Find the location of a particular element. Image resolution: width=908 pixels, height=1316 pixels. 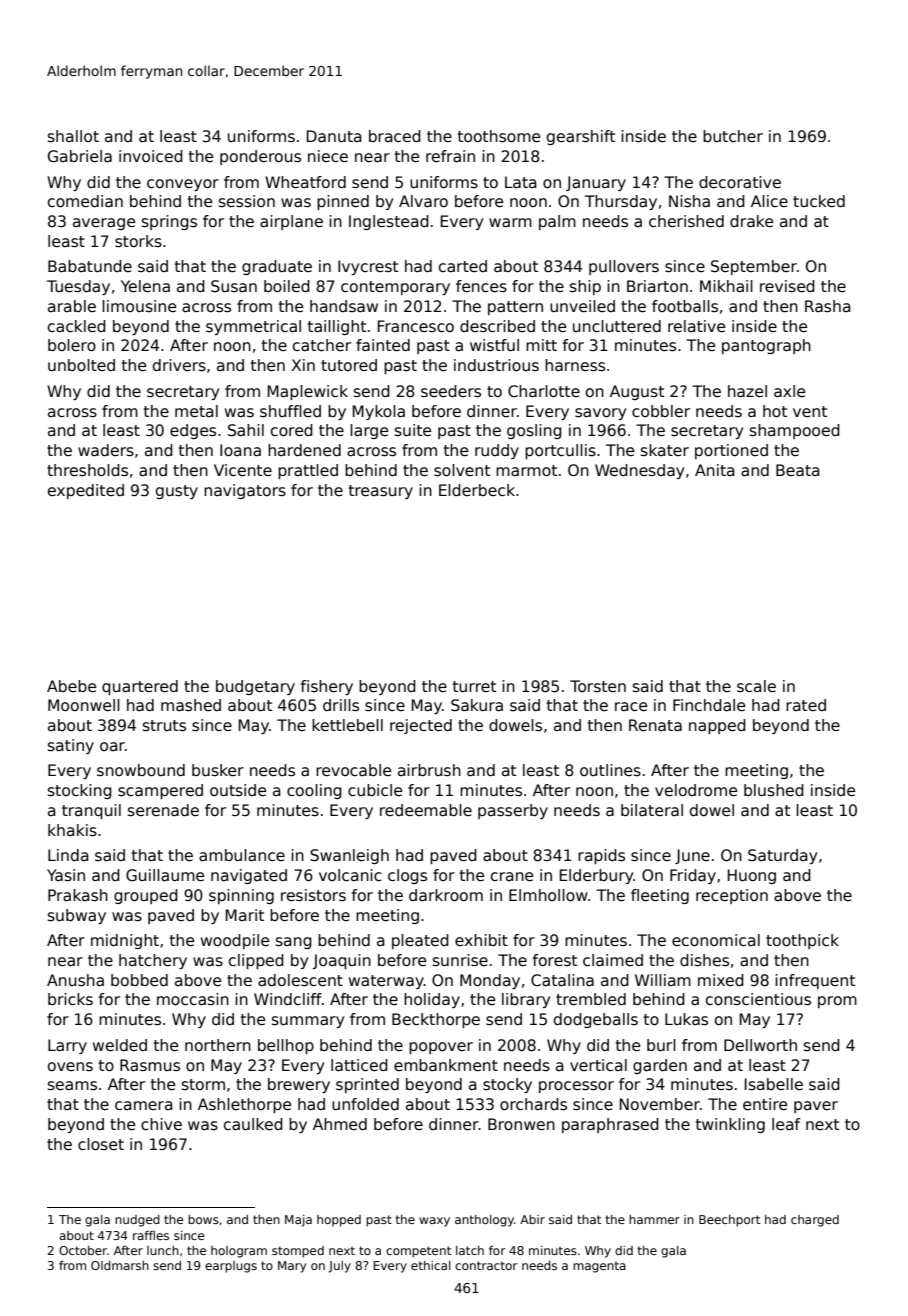

dishes is located at coordinates (704, 960).
